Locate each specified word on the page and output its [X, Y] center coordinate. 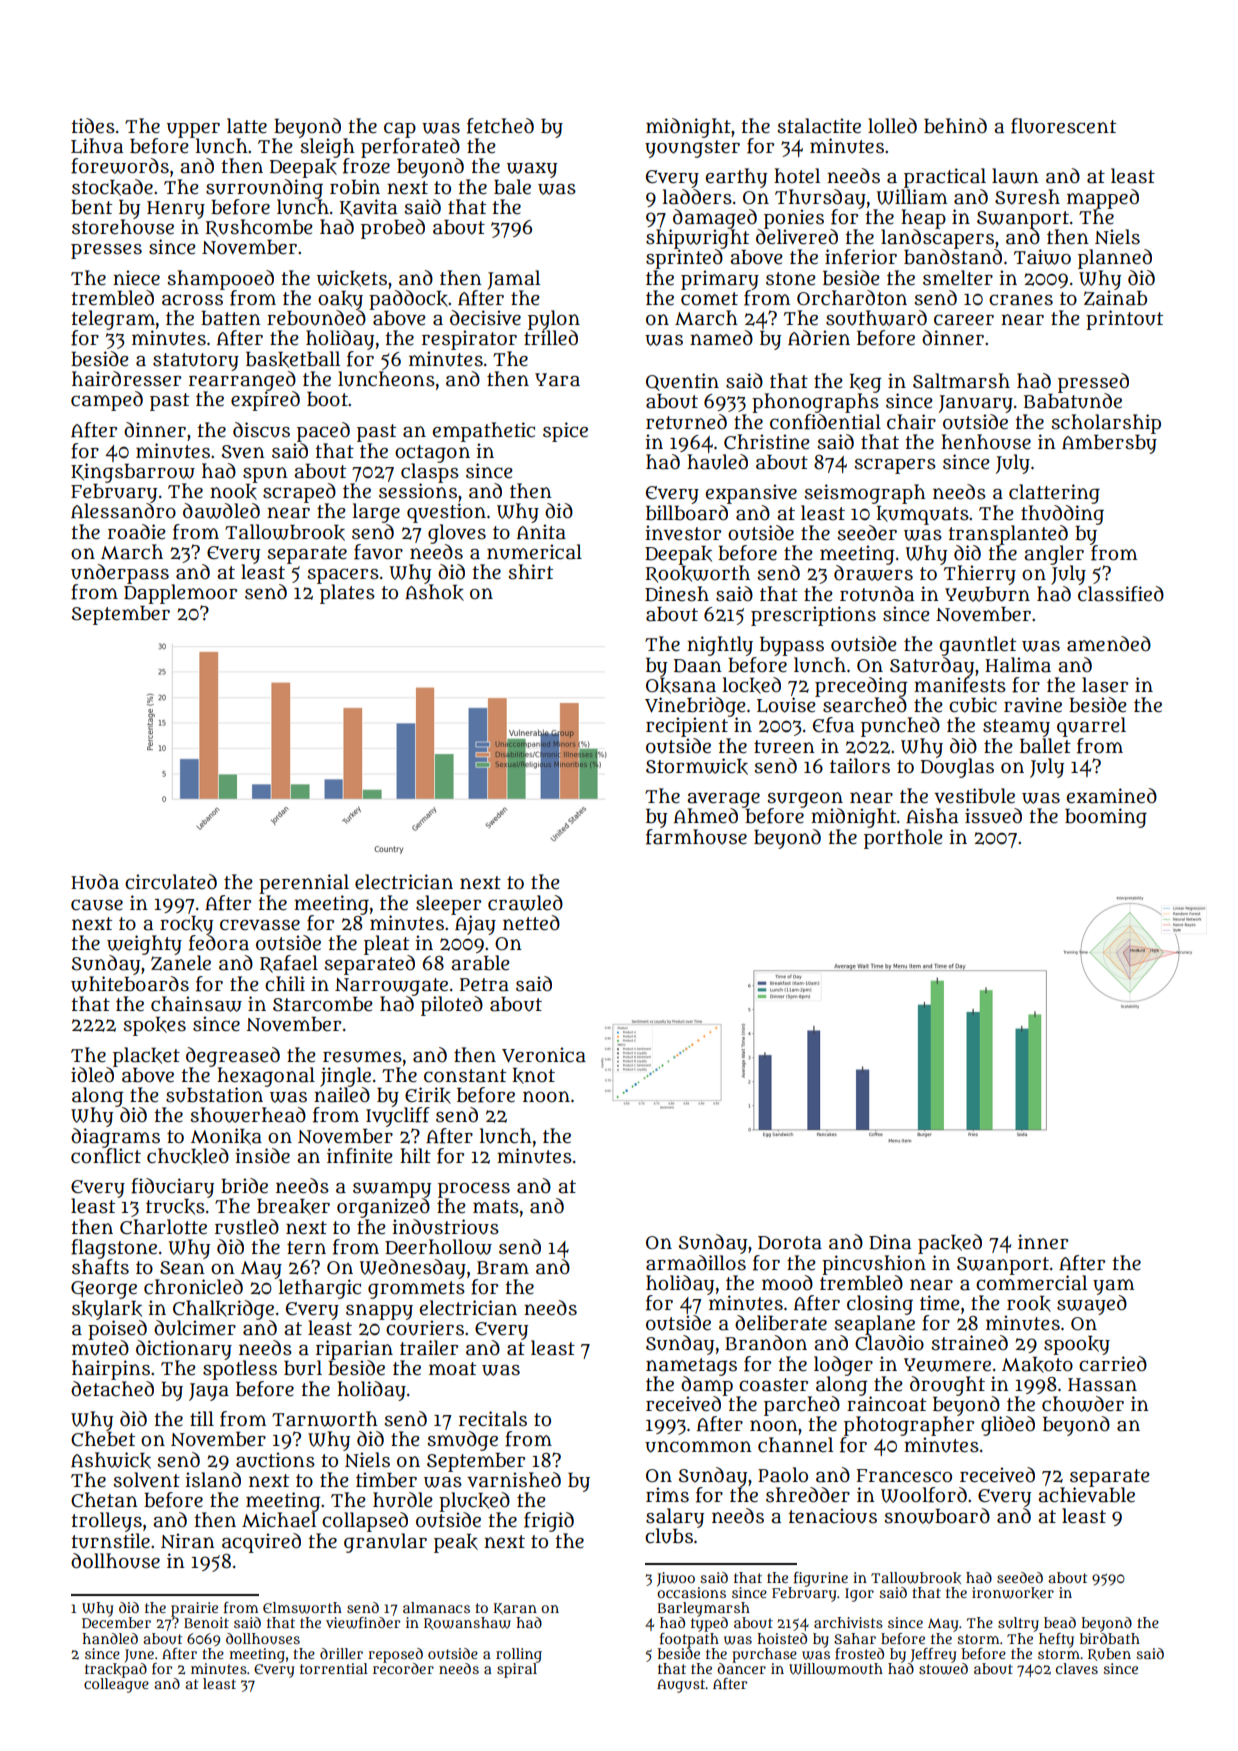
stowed [943, 1669]
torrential [334, 1668]
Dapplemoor [180, 594]
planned [1115, 259]
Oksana [681, 686]
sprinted [684, 259]
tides [93, 126]
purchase [764, 1655]
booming [1106, 818]
